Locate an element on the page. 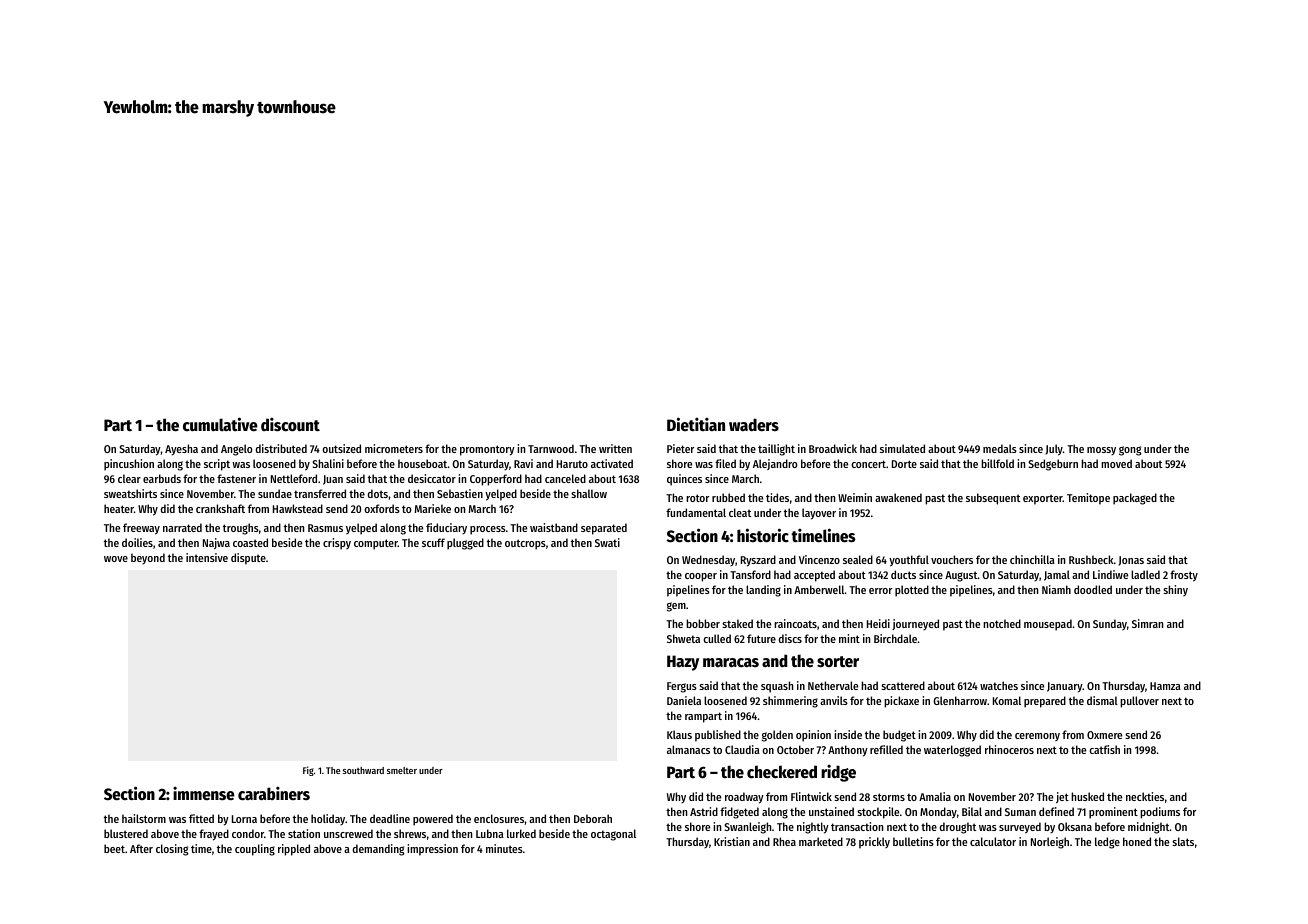 The width and height of the document is (1308, 924). Rhea is located at coordinates (784, 841).
